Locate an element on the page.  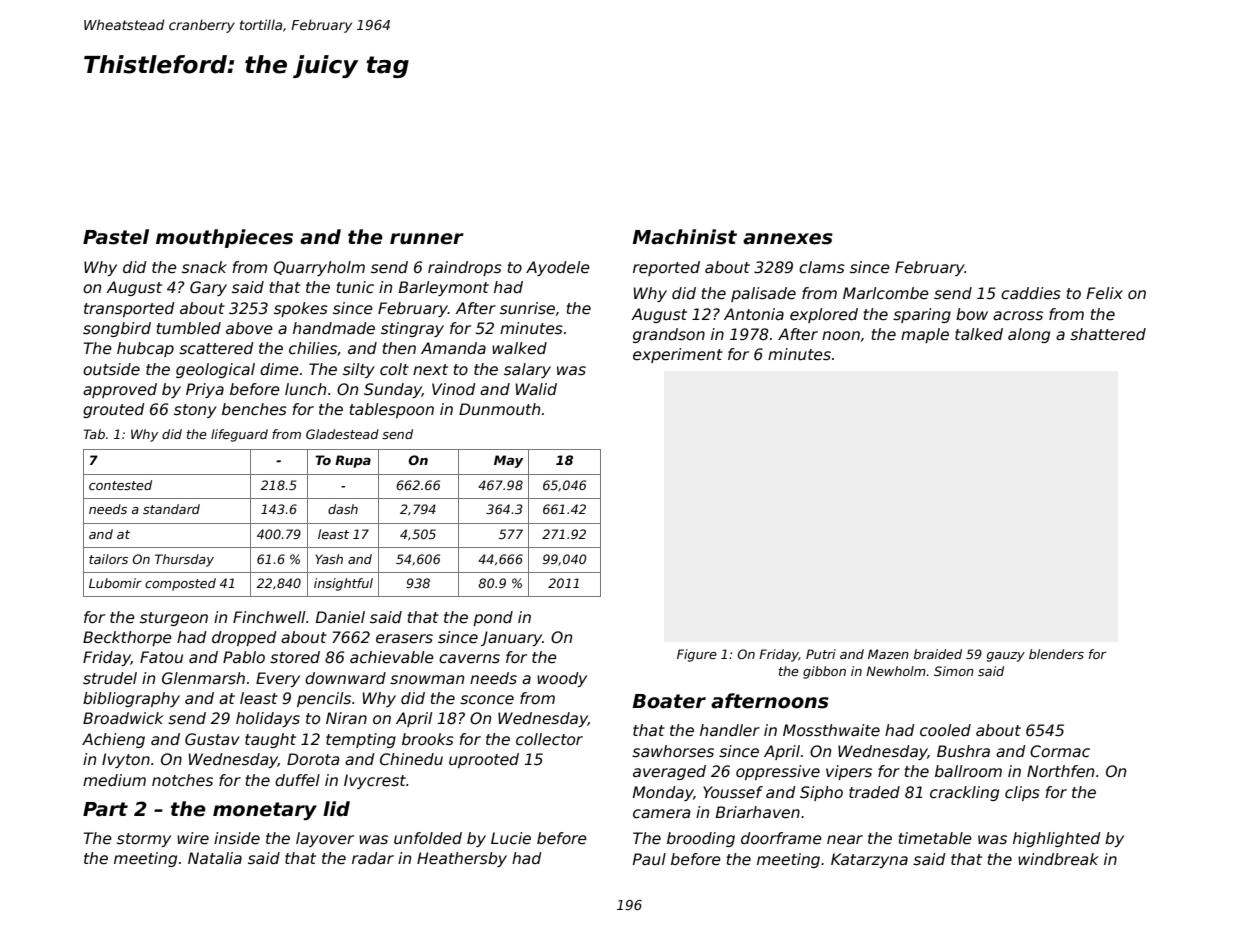
Broadwick is located at coordinates (123, 718).
